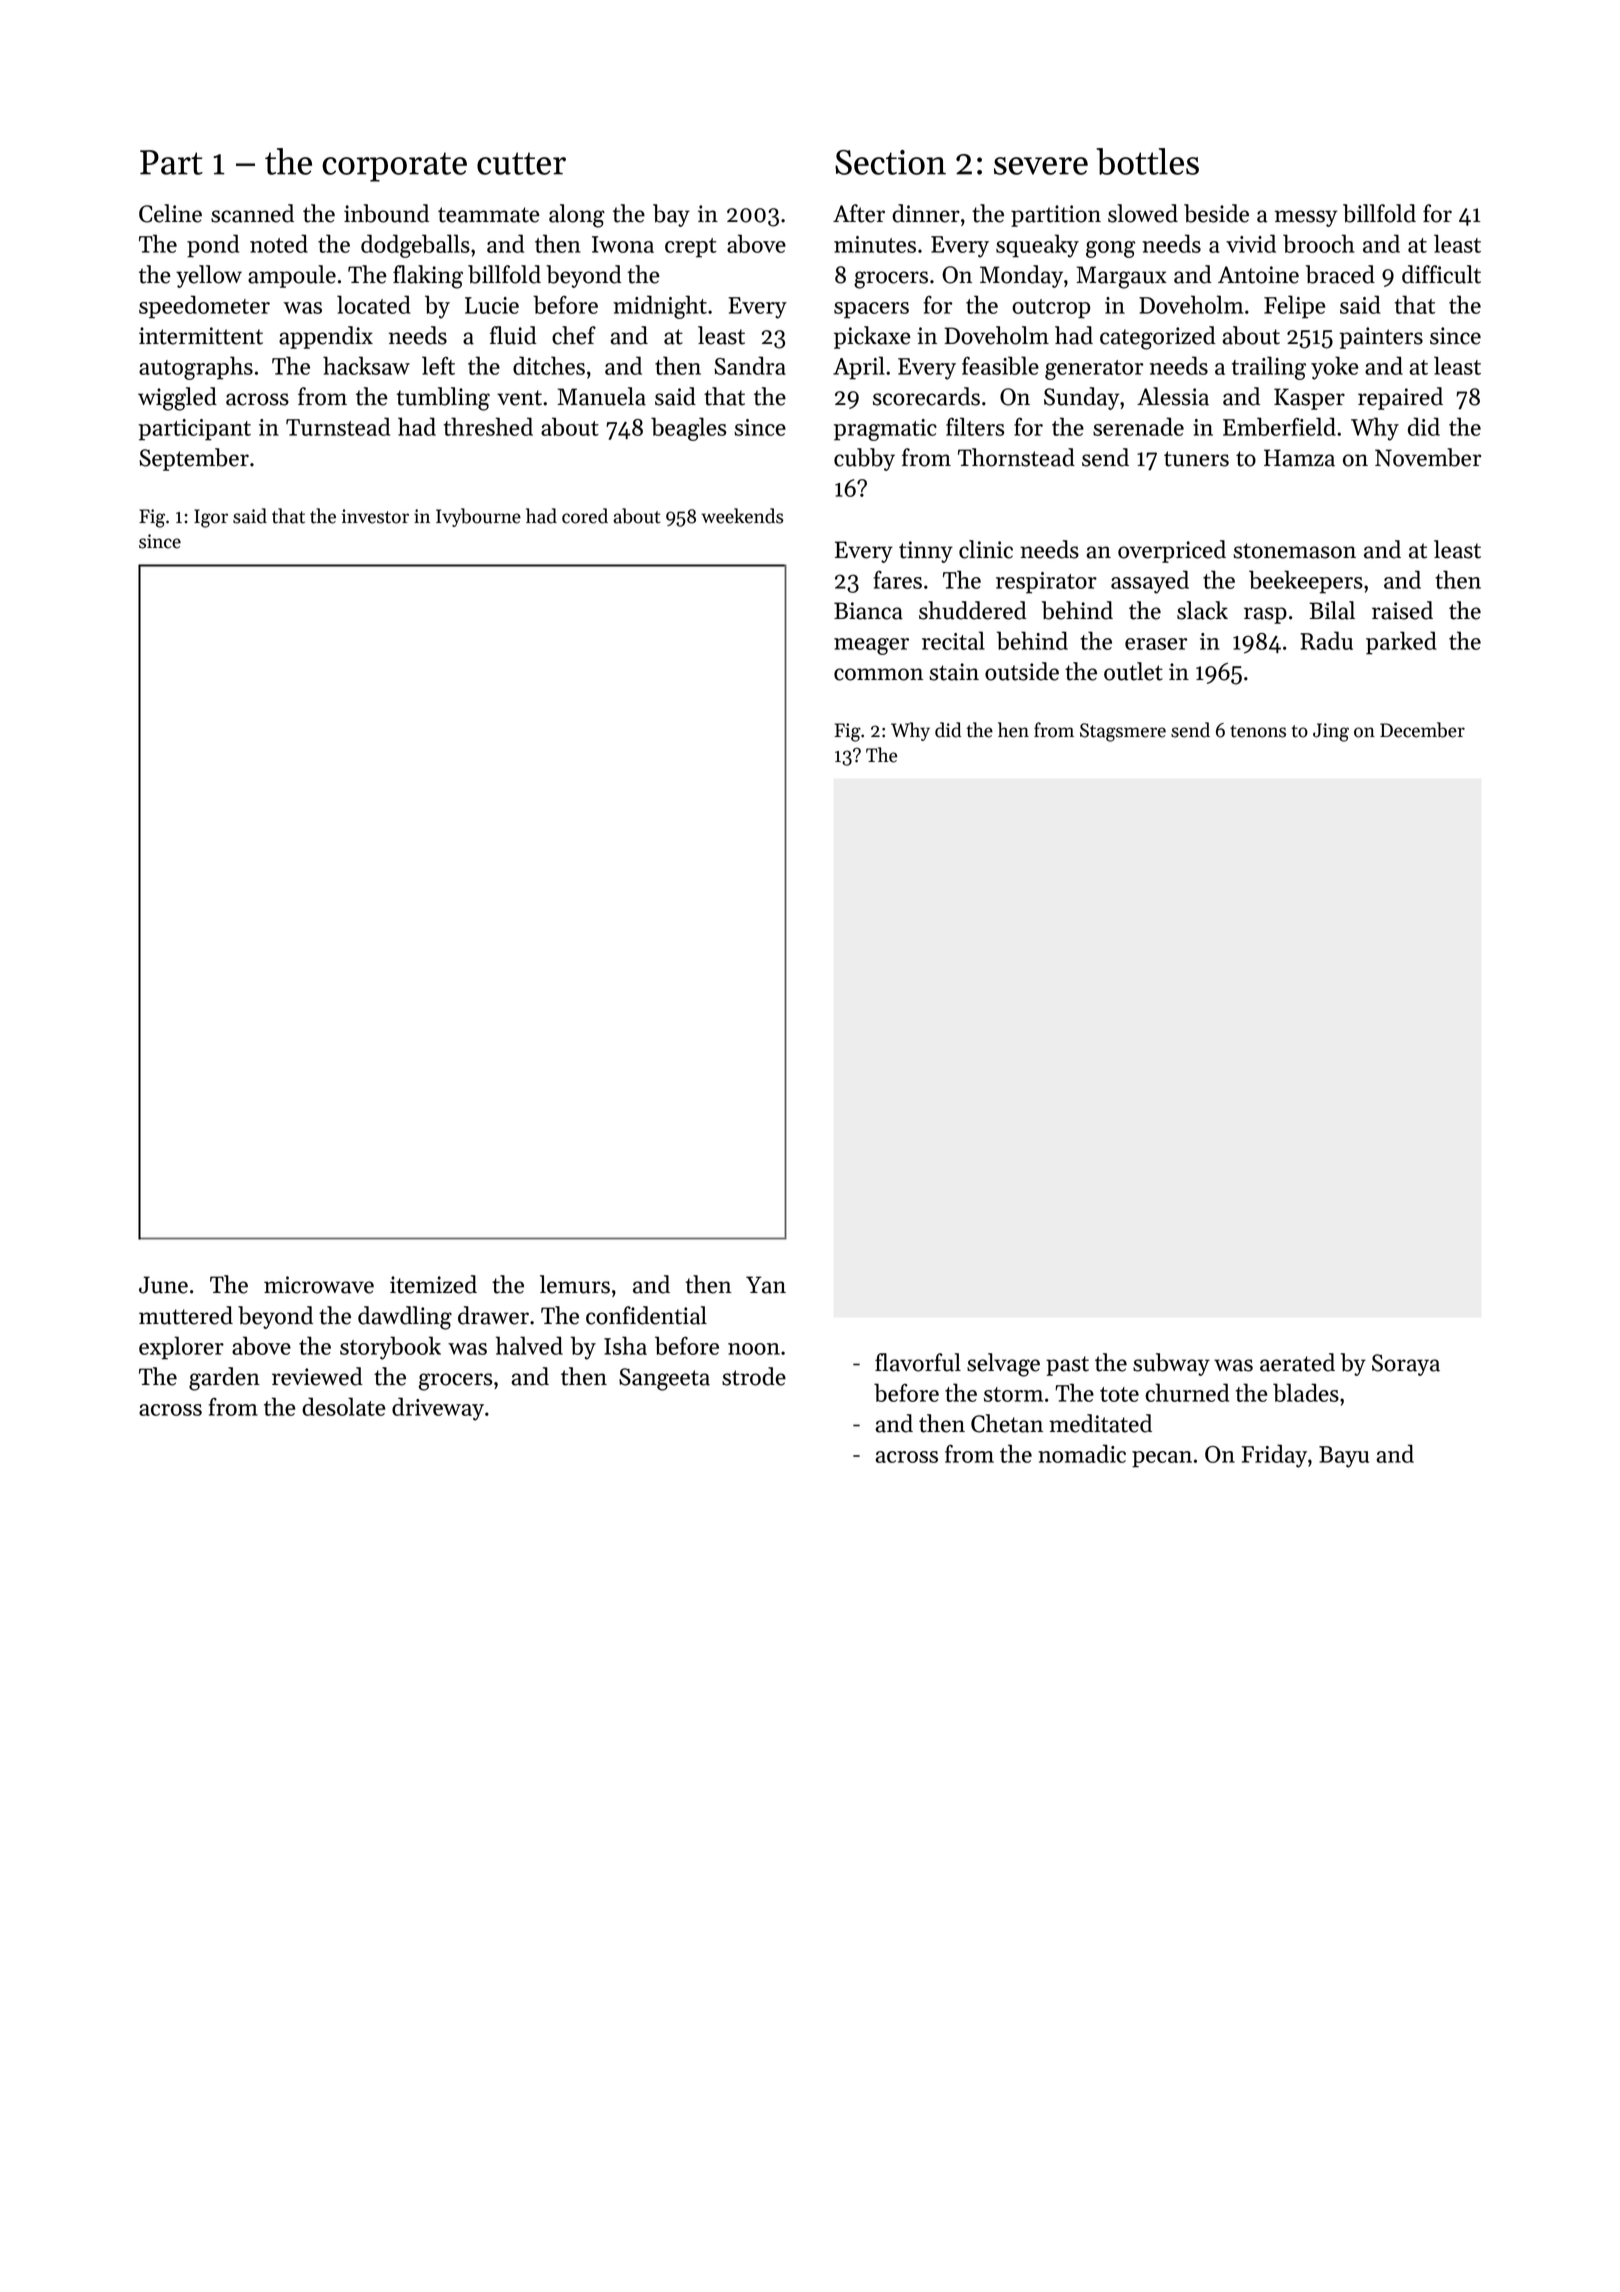  Describe the element at coordinates (204, 307) in the document. I see `speedometer` at that location.
